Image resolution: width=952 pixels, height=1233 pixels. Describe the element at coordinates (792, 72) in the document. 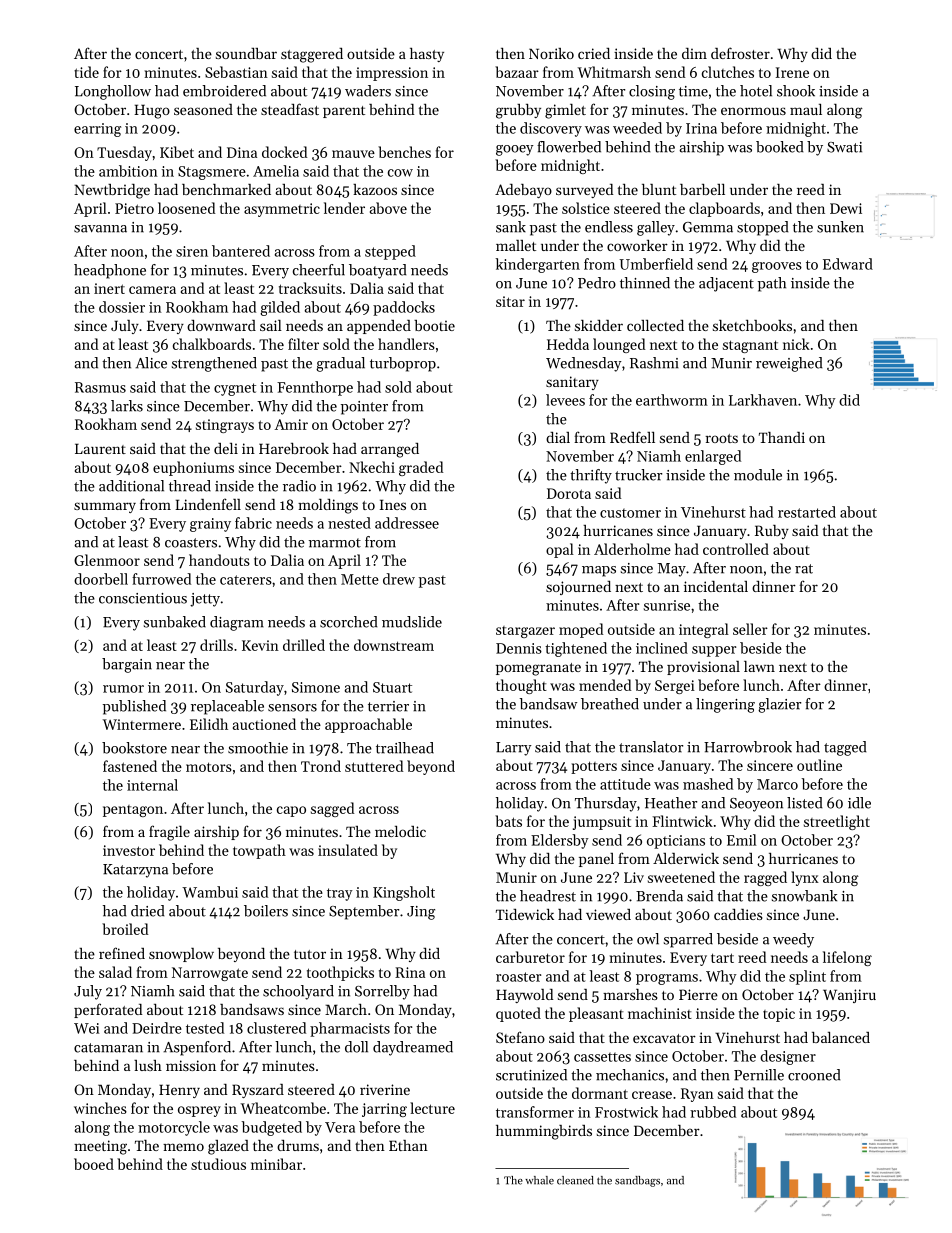

I see `Irene` at that location.
